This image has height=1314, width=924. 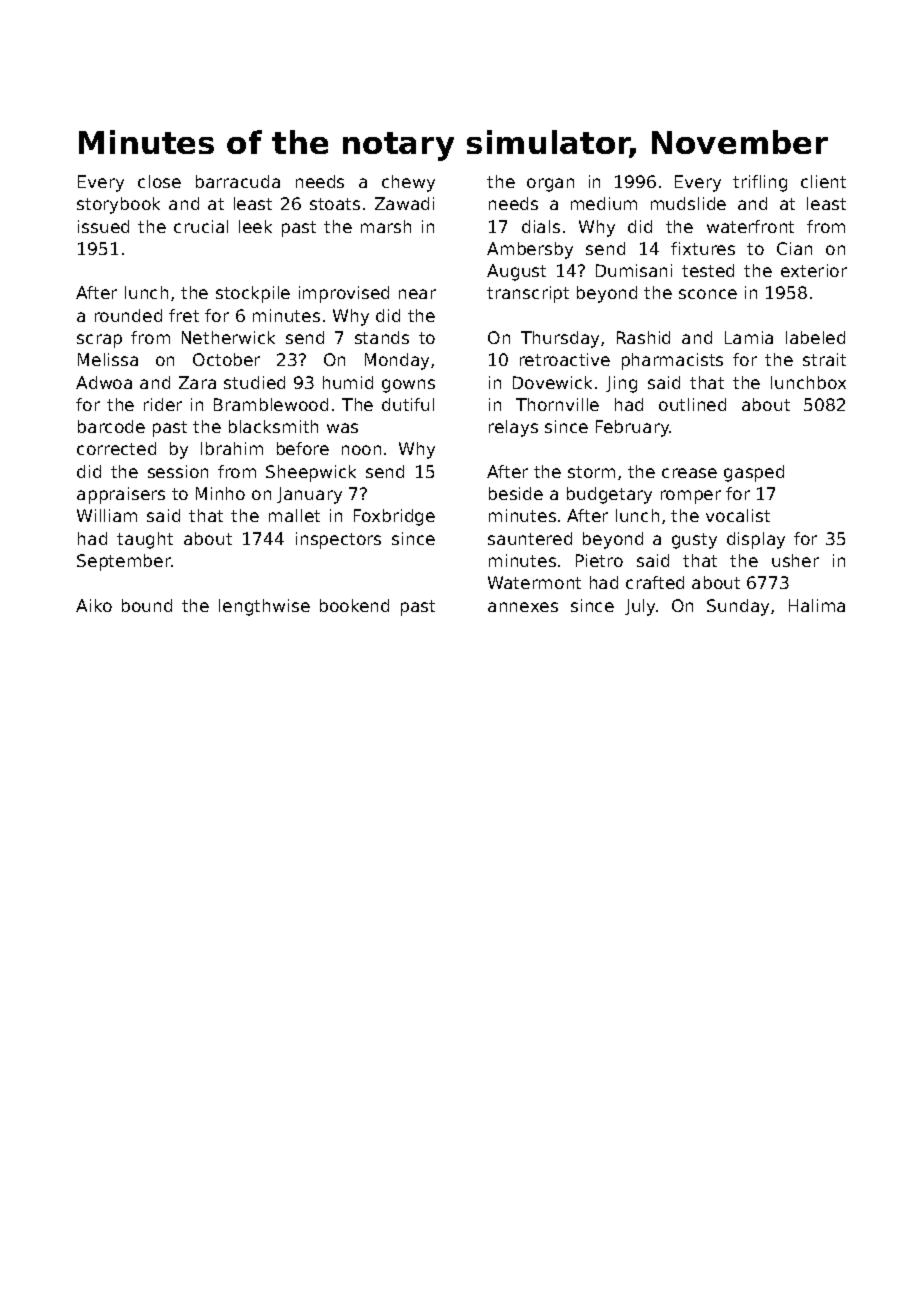 I want to click on organ, so click(x=550, y=185).
